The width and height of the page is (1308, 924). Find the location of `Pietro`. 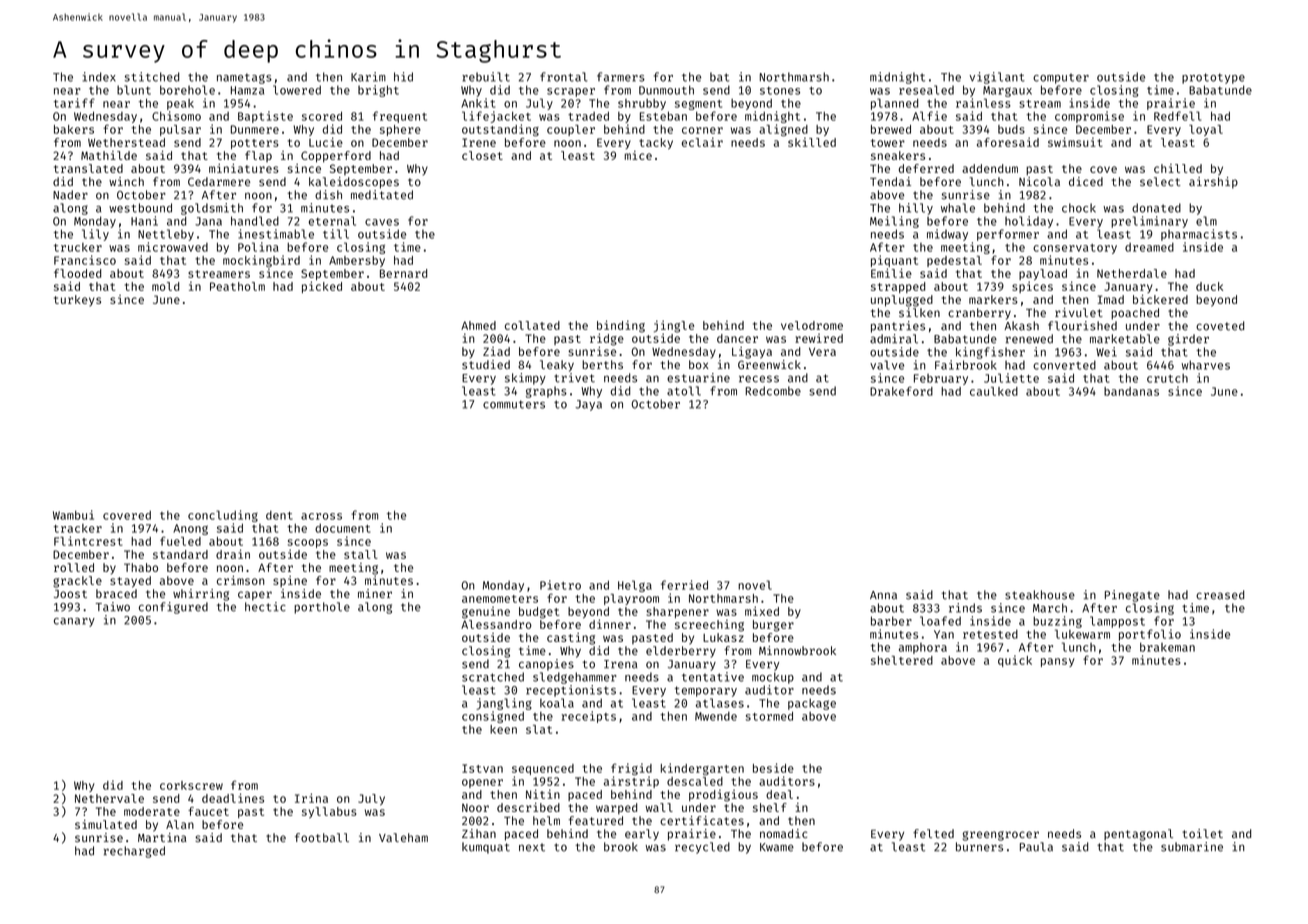

Pietro is located at coordinates (560, 585).
